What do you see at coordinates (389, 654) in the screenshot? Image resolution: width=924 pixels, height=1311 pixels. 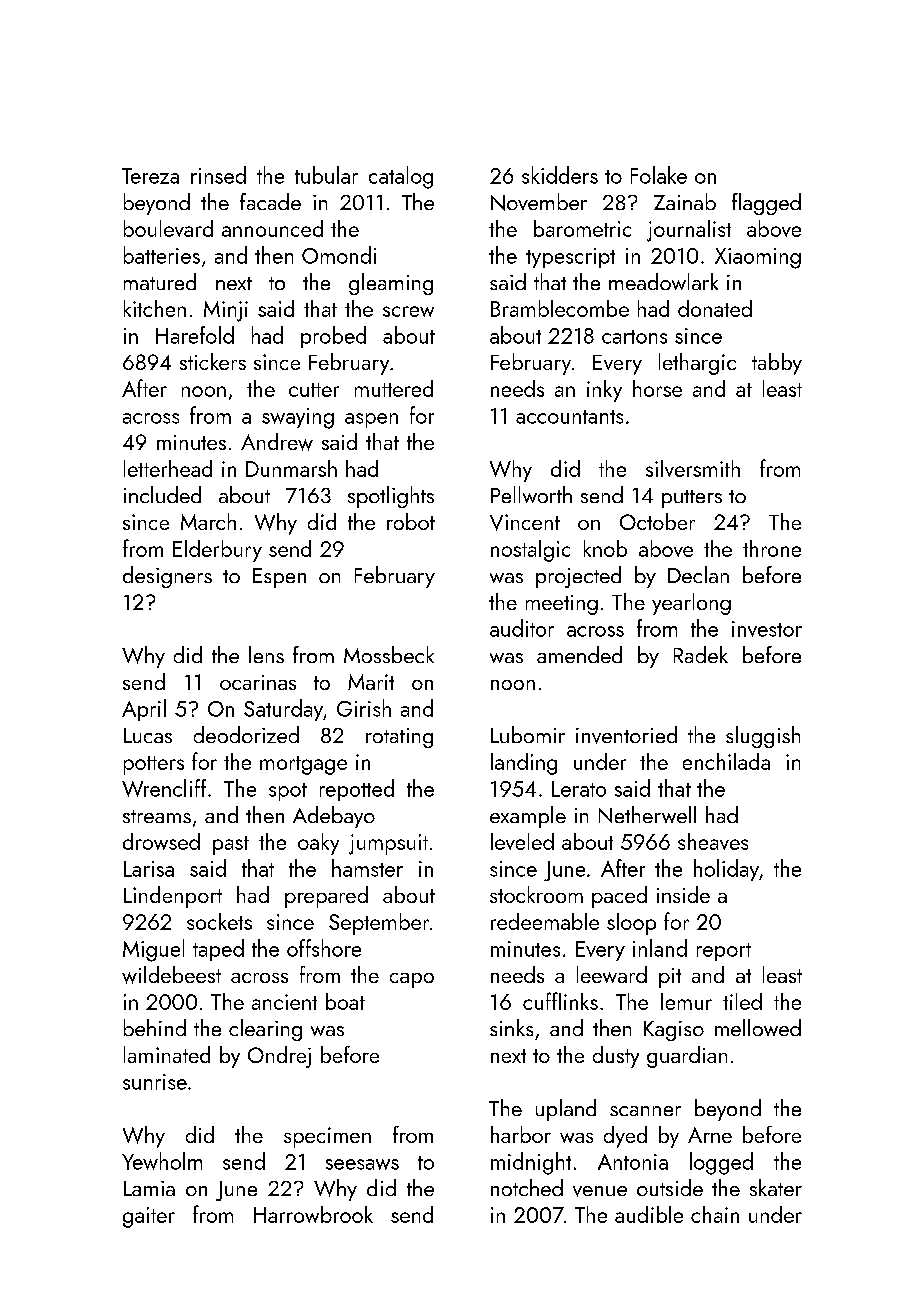 I see `Mossbeck` at bounding box center [389, 654].
